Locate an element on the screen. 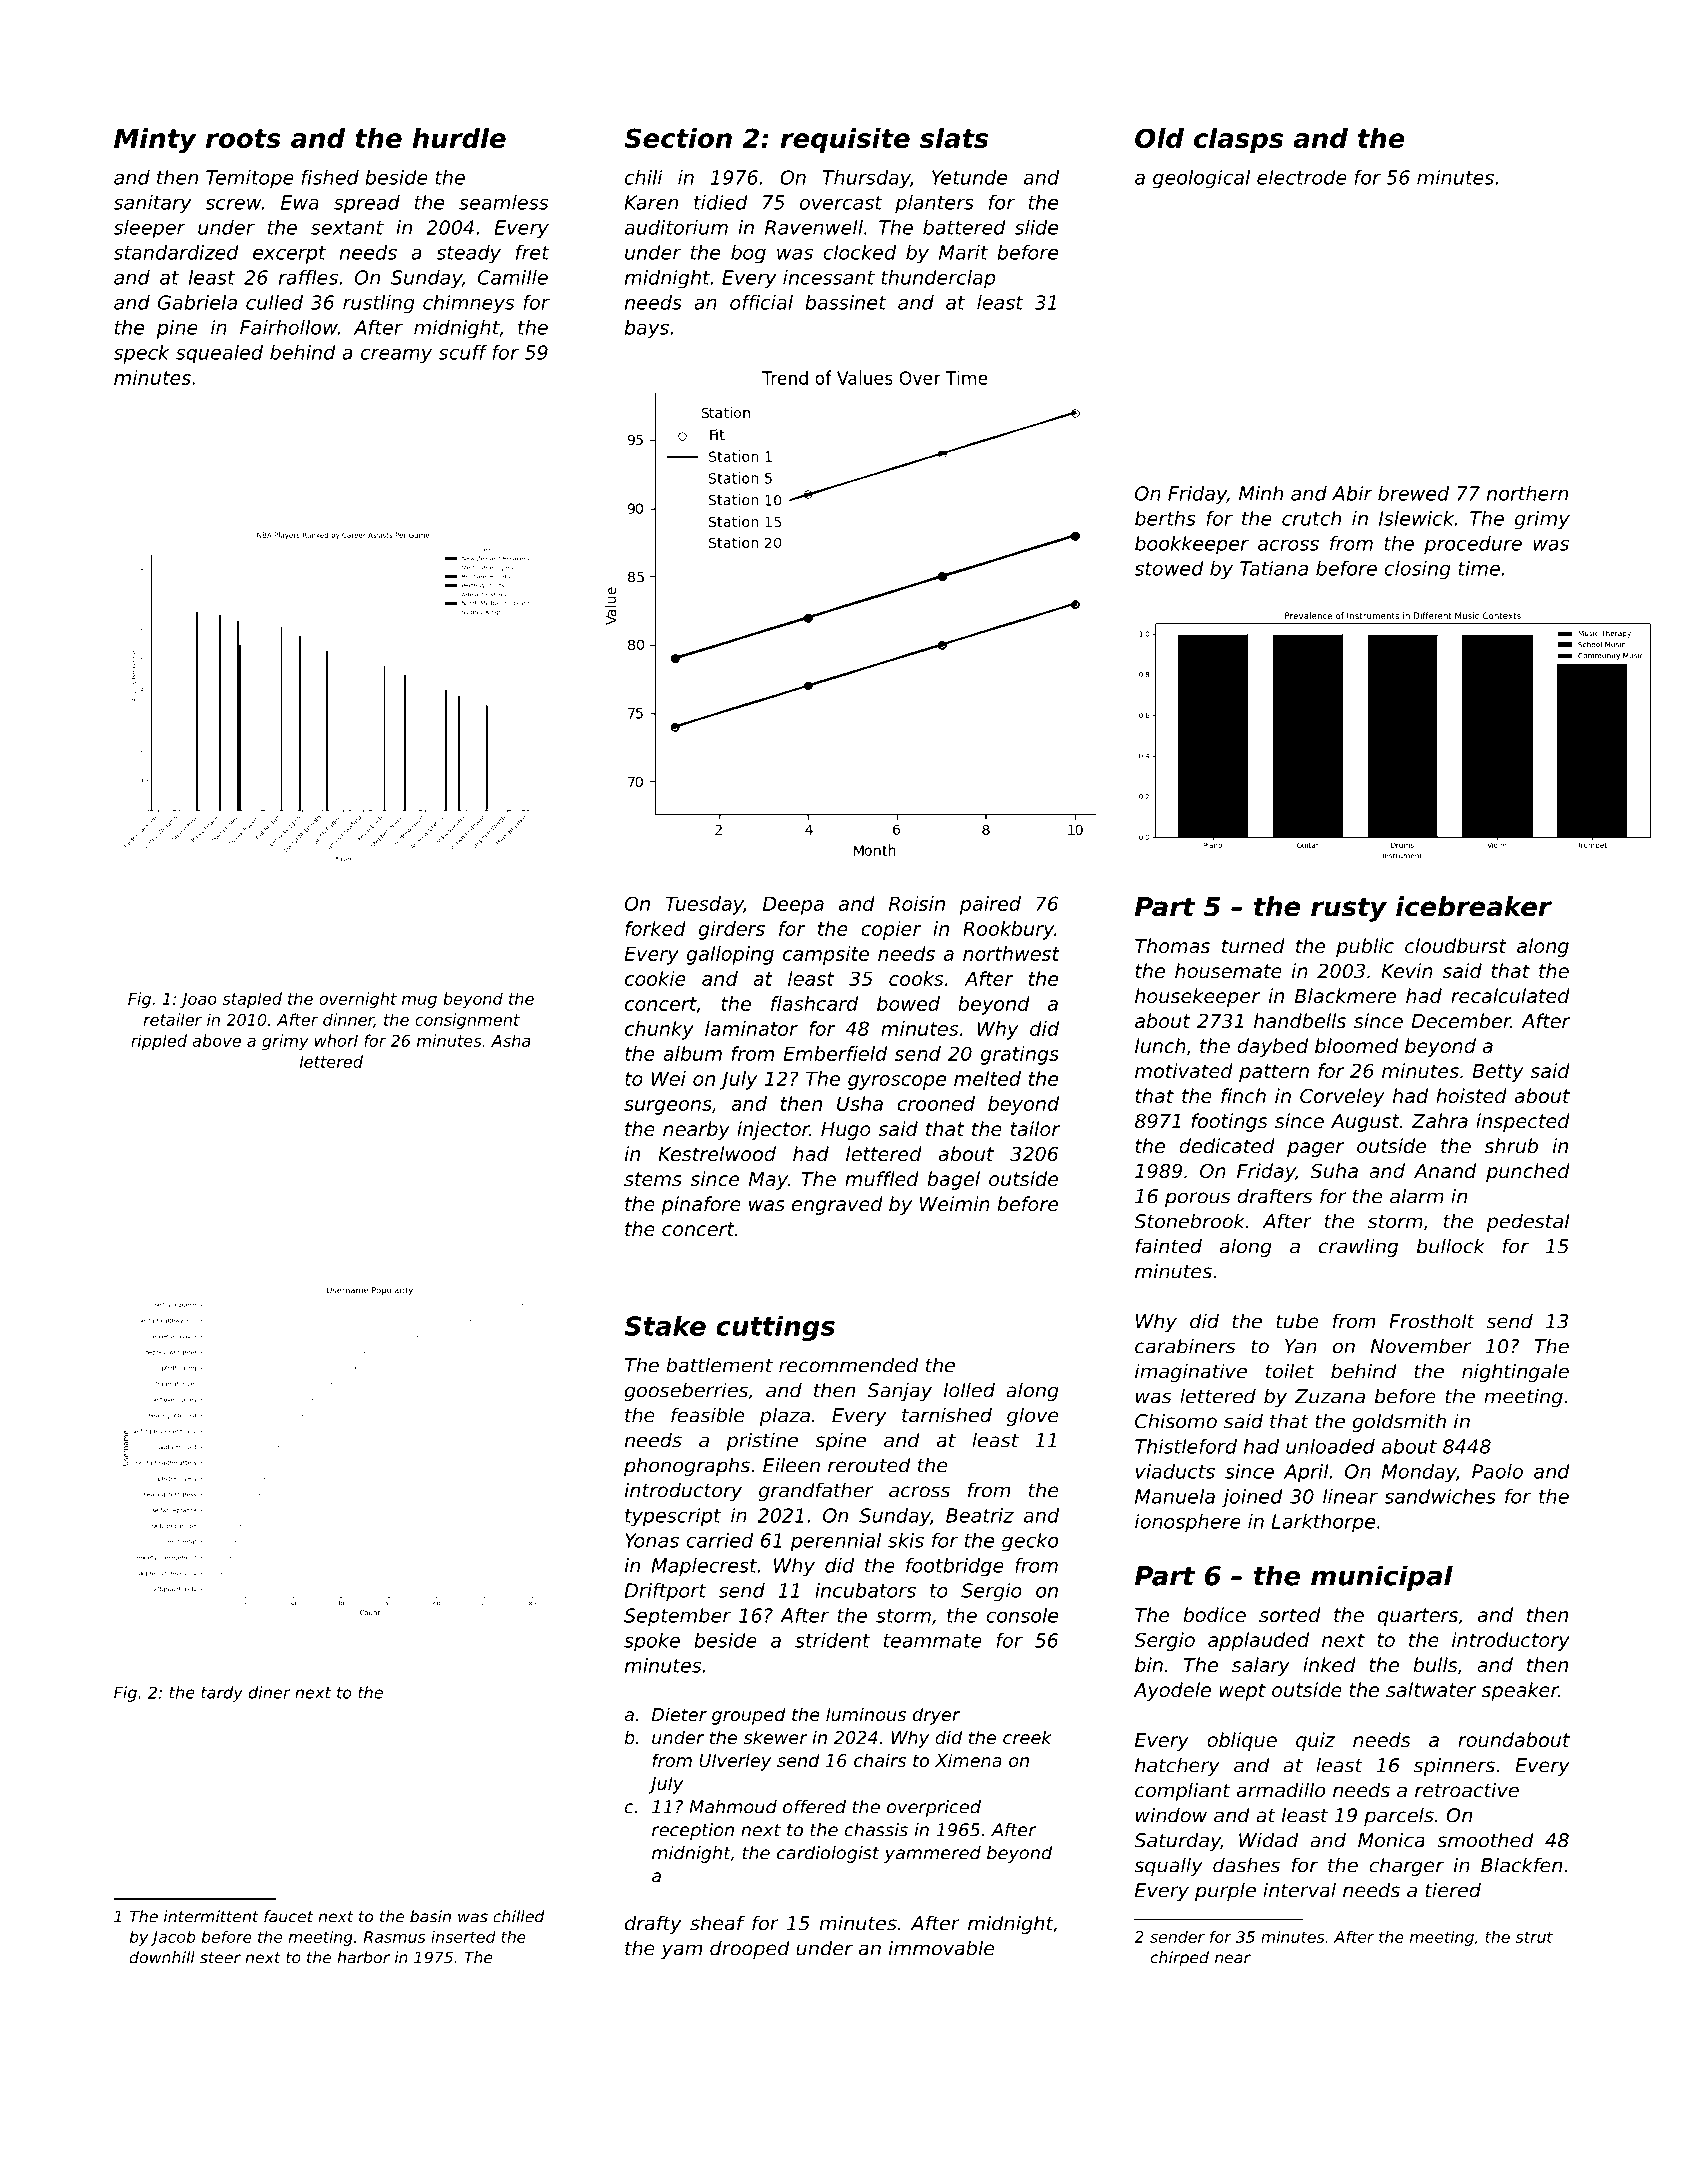 The image size is (1683, 2178). injector is located at coordinates (773, 1130).
